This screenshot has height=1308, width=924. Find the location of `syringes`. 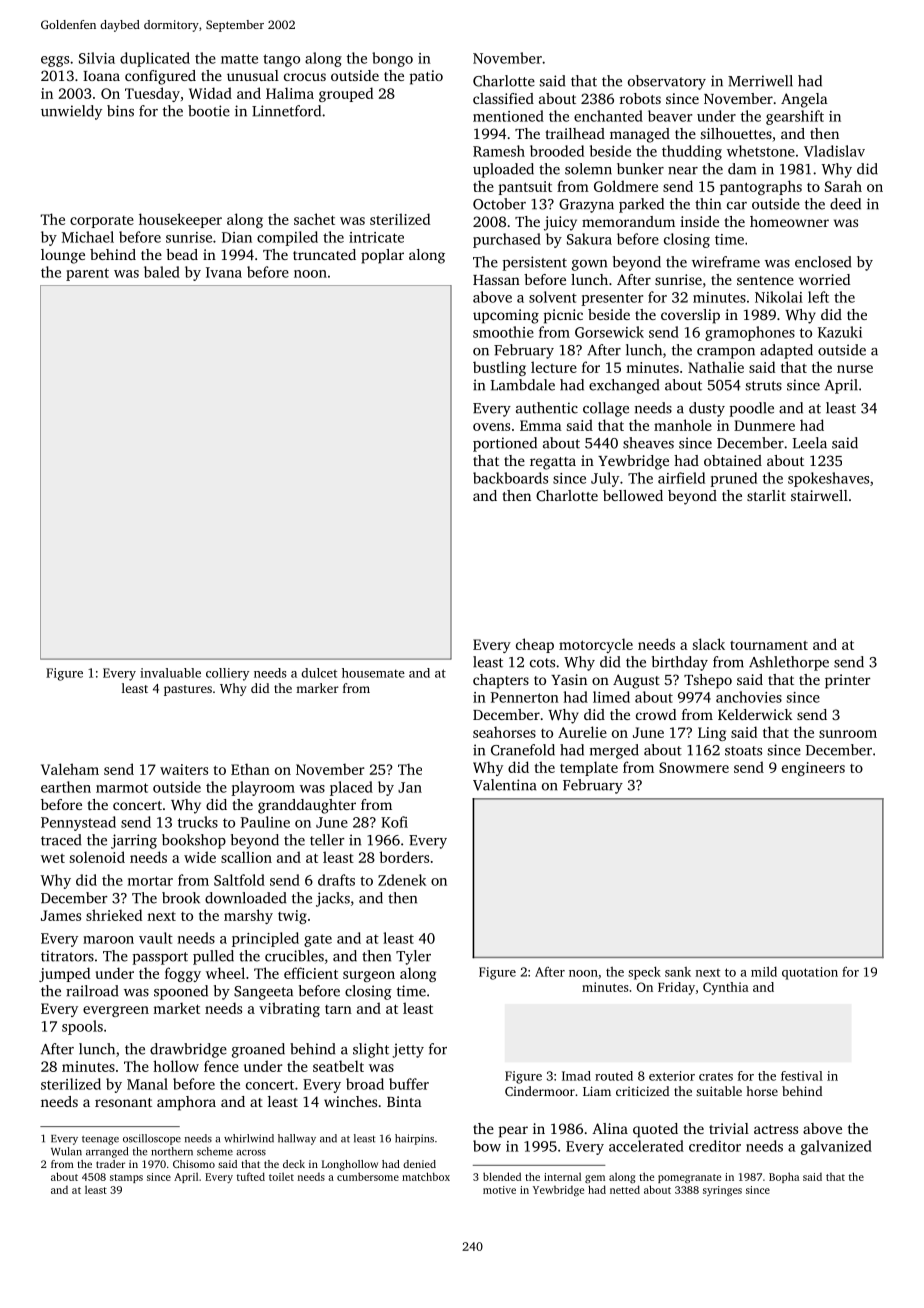

syringes is located at coordinates (722, 1191).
